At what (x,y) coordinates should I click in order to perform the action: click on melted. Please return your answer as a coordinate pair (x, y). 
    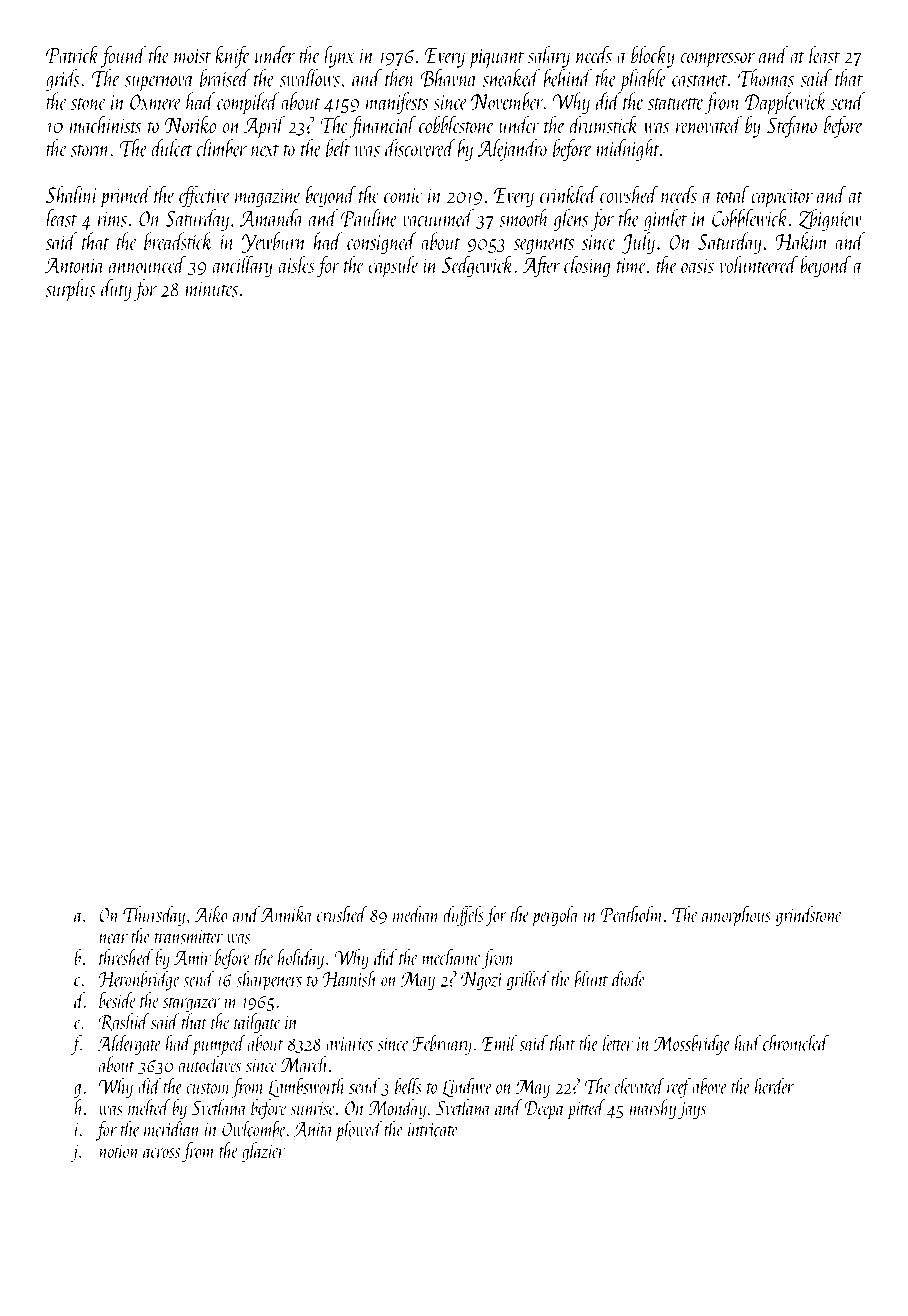
    Looking at the image, I should click on (149, 1107).
